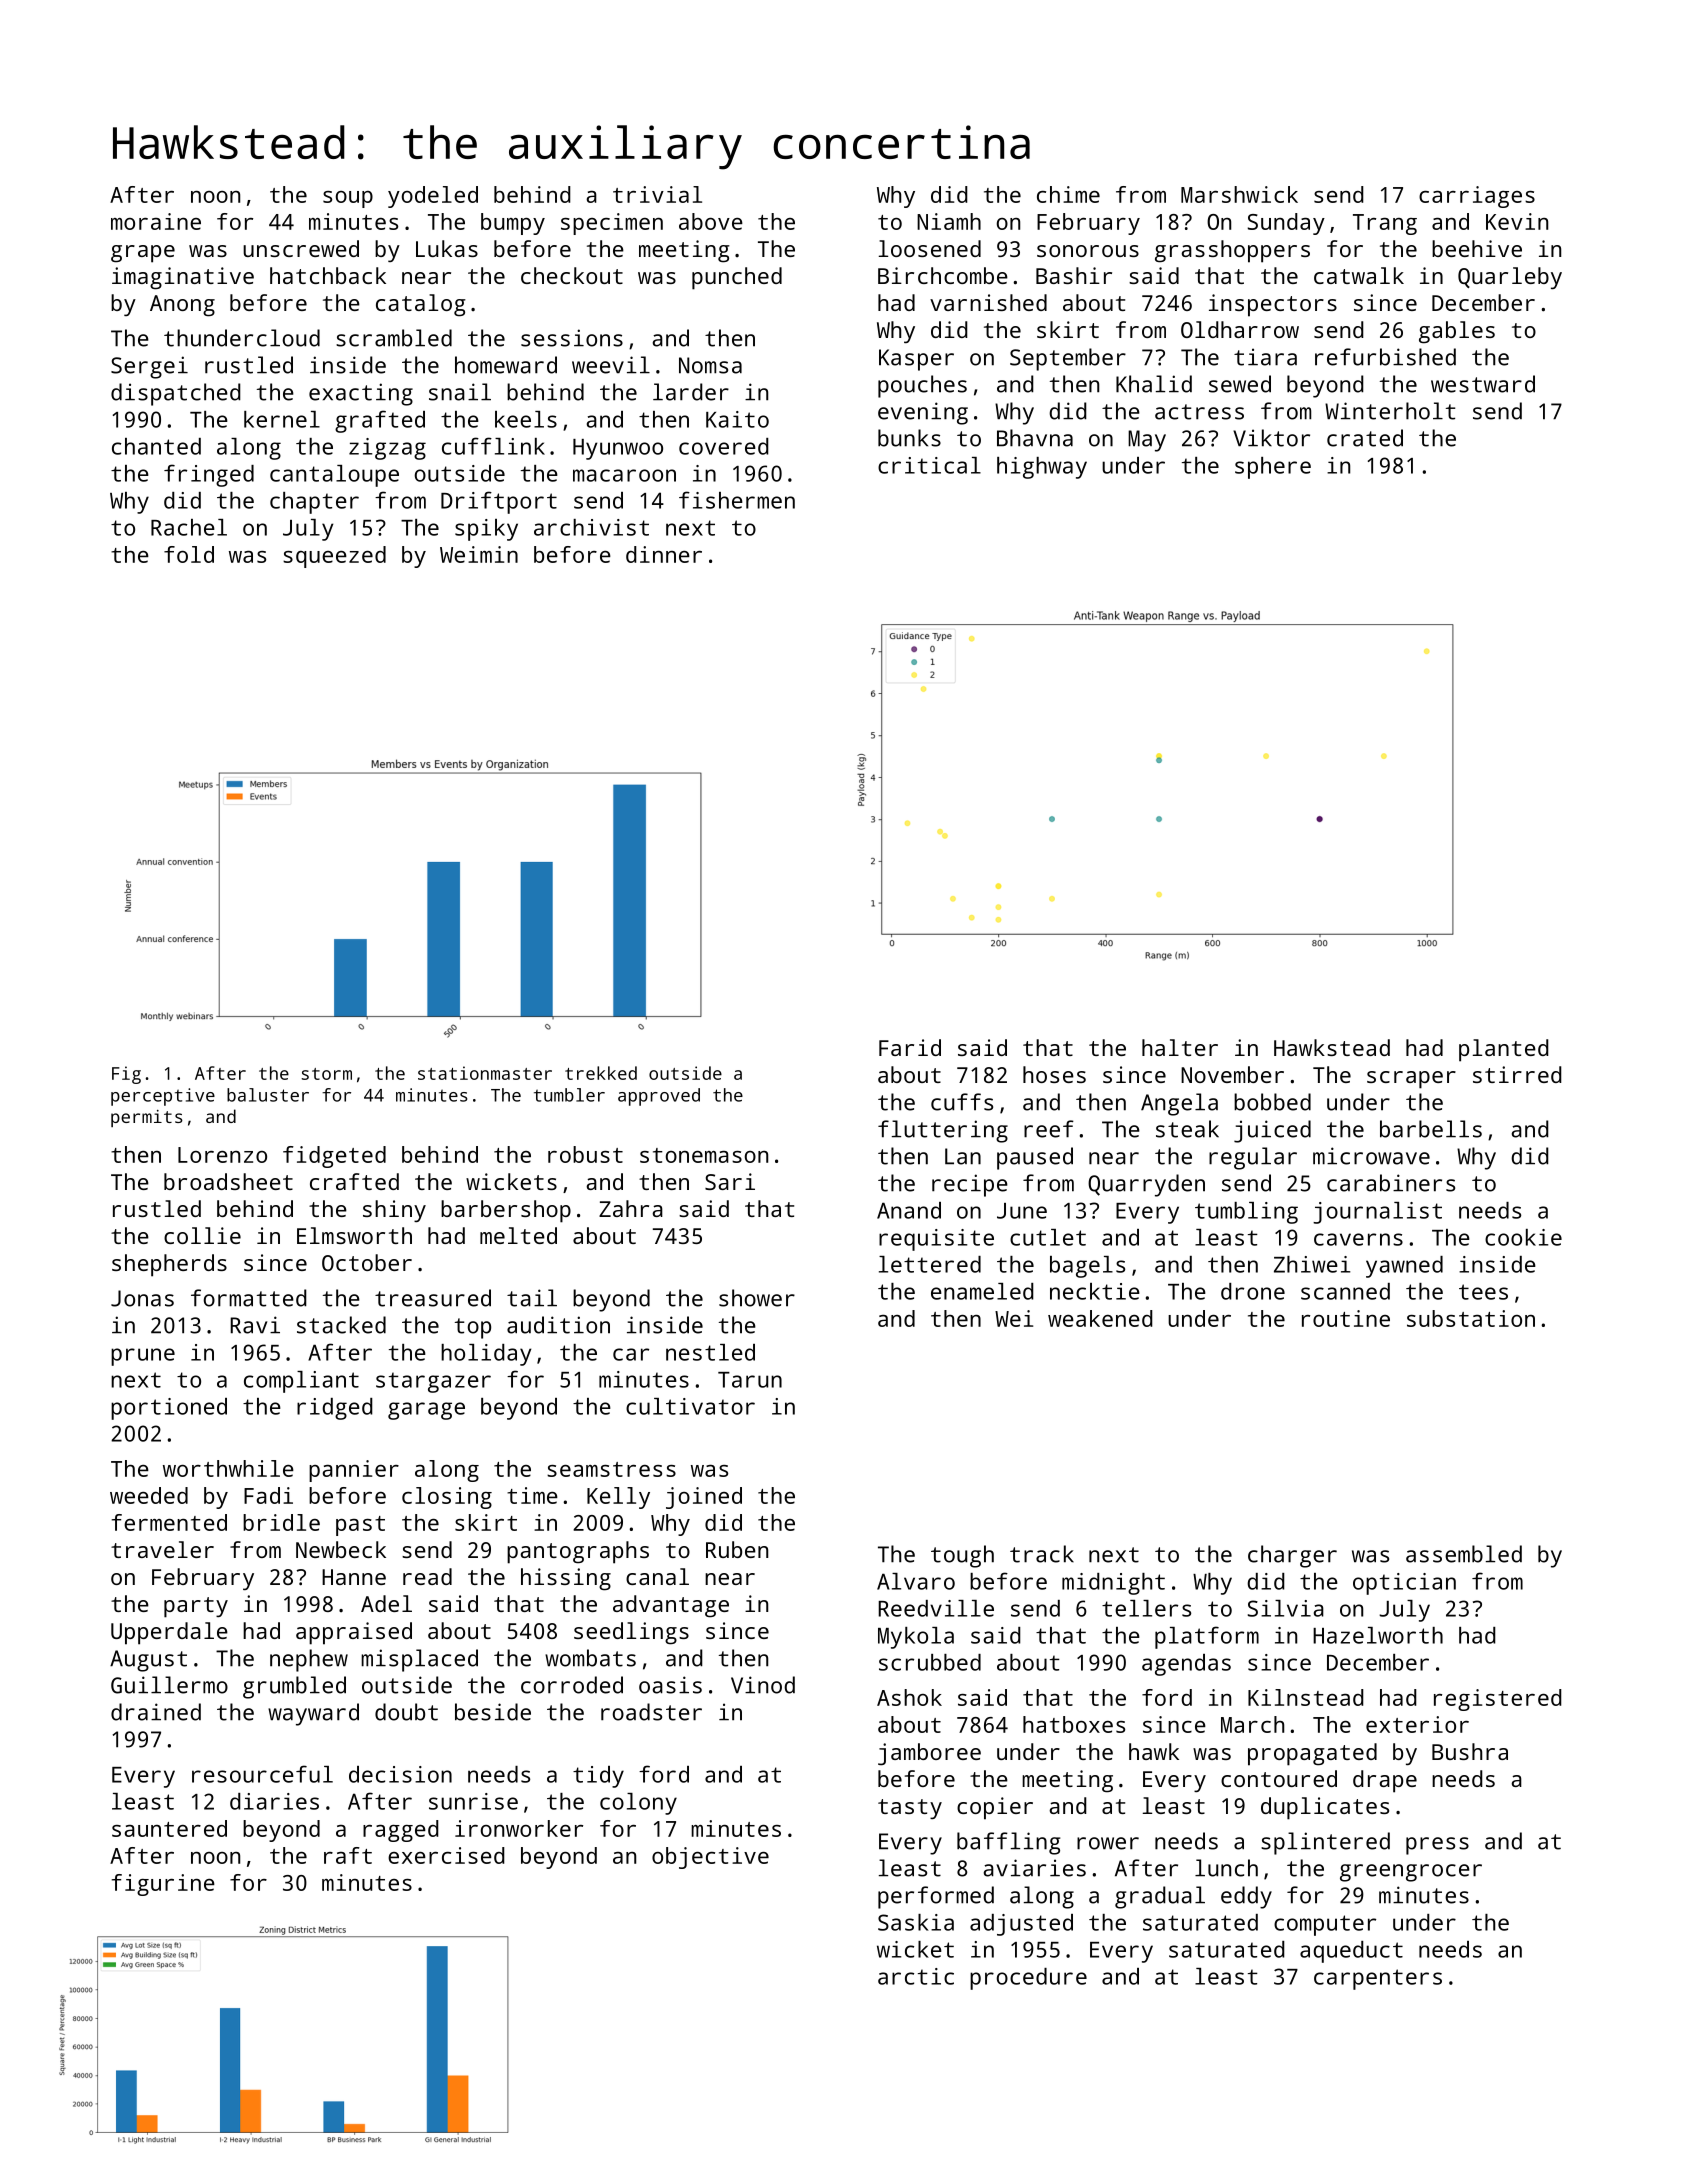 The width and height of the screenshot is (1683, 2178). I want to click on diaries, so click(274, 1801).
